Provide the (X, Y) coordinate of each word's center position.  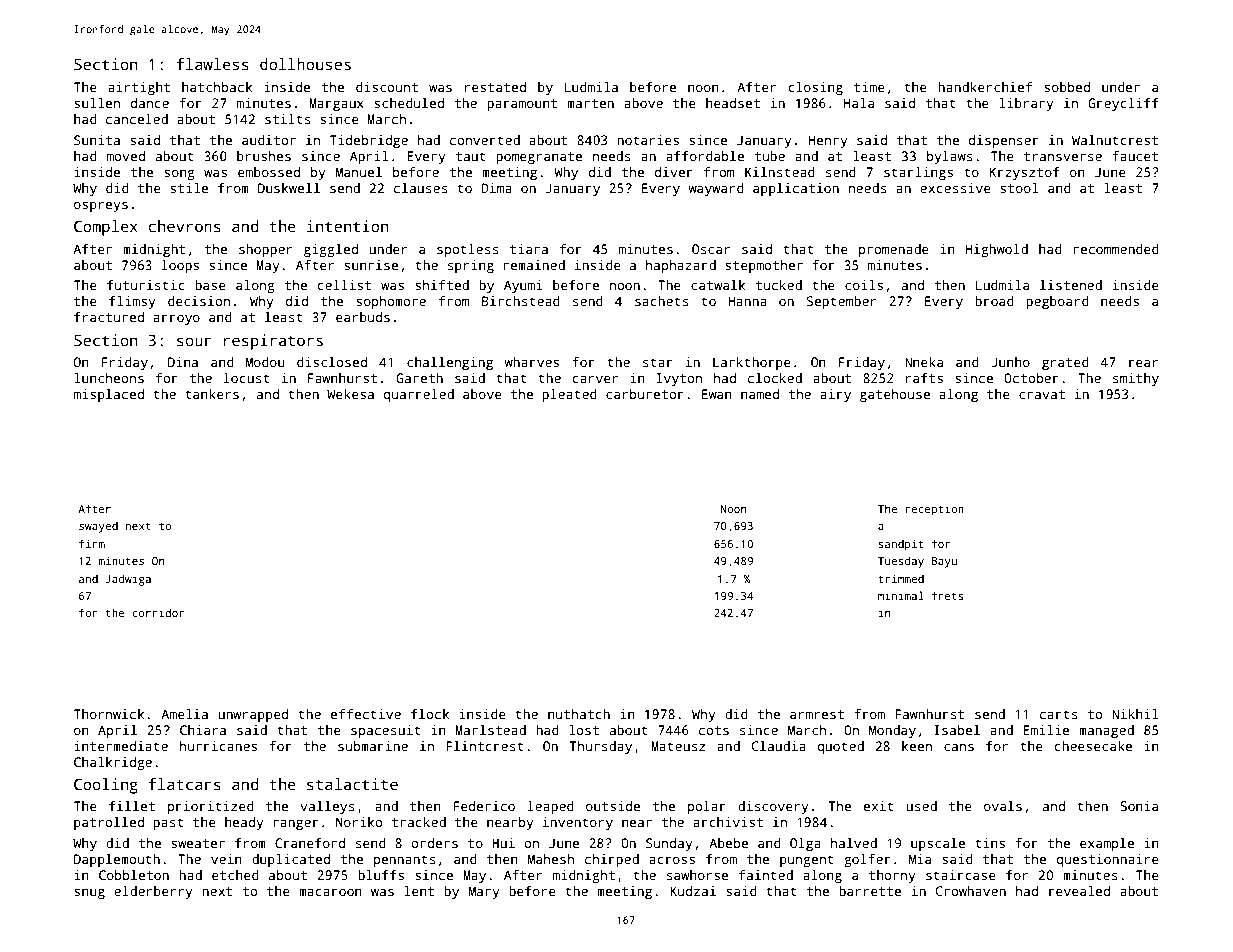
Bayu (944, 562)
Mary (484, 892)
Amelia (184, 714)
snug (89, 894)
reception (934, 510)
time (869, 87)
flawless (213, 64)
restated (495, 87)
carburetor (645, 394)
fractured (109, 317)
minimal (901, 595)
